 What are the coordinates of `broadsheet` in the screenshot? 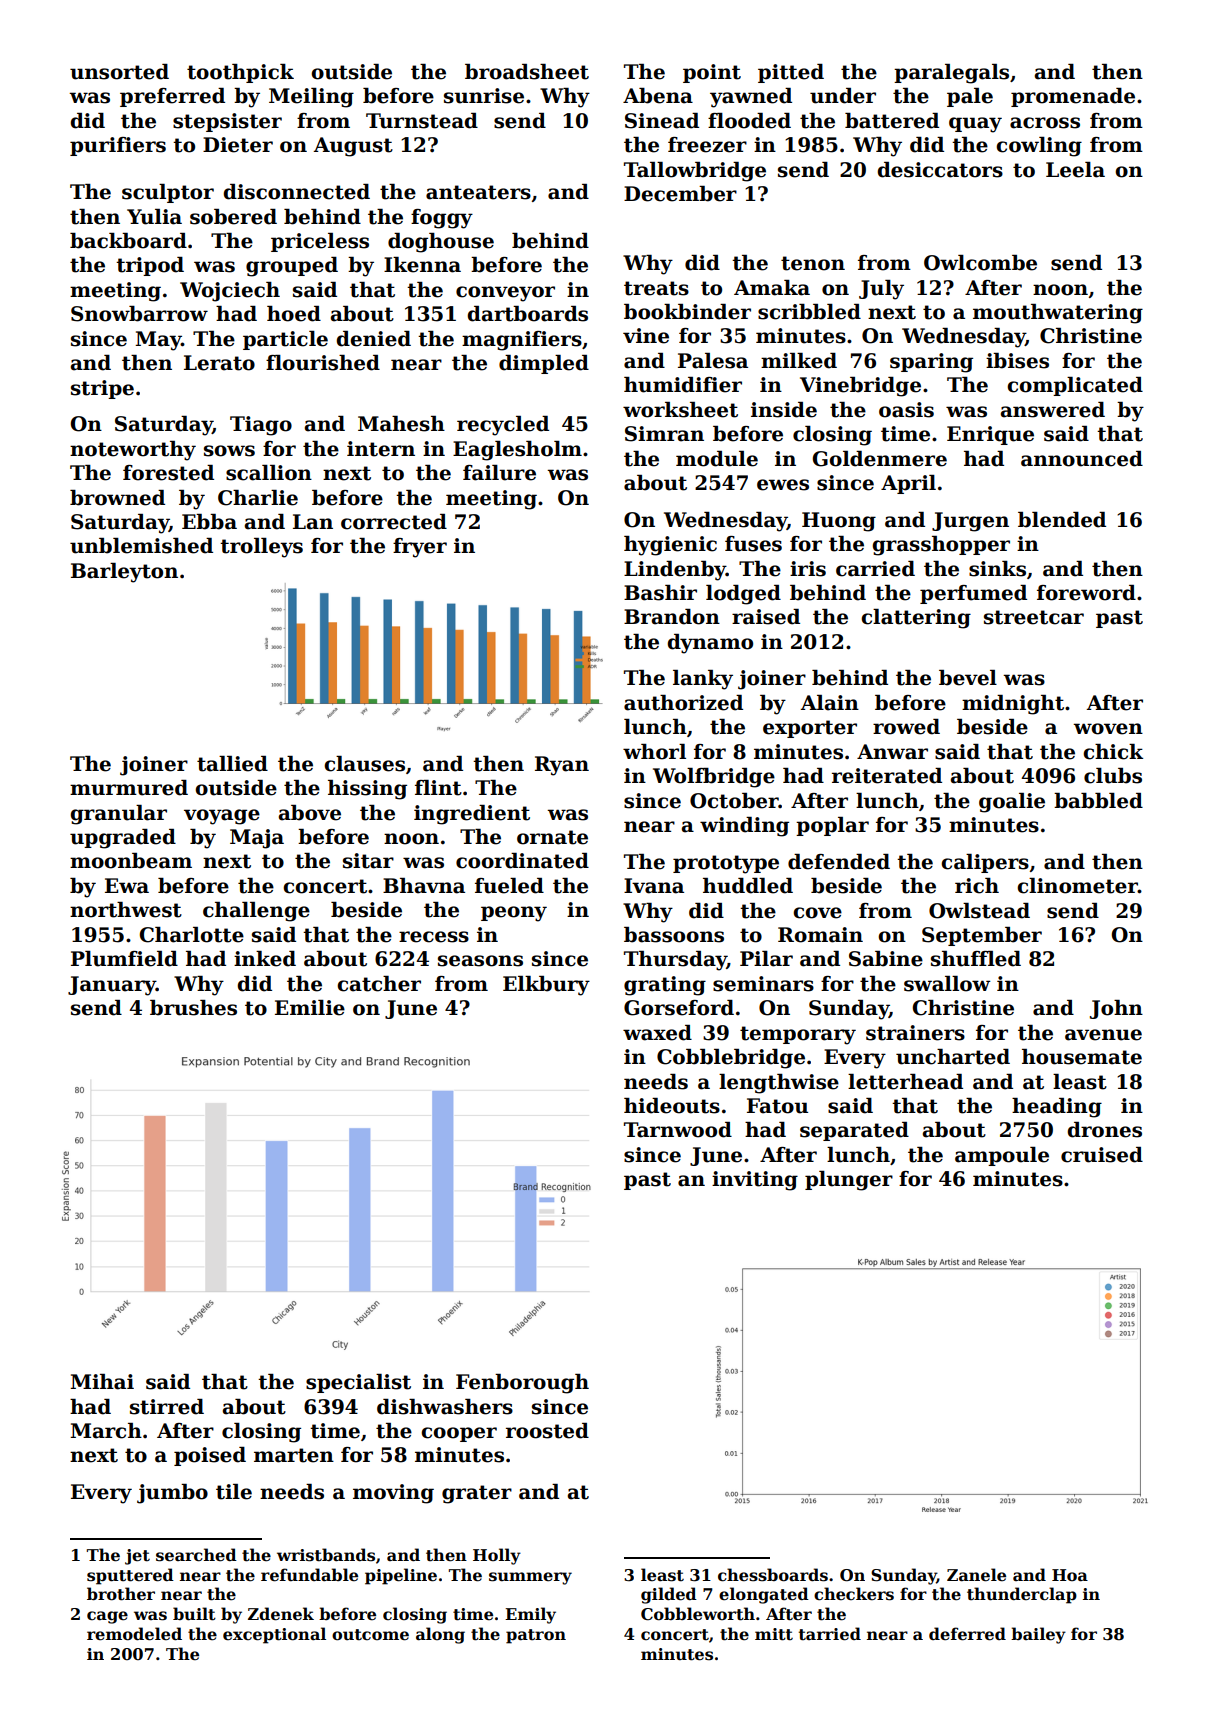 It's located at (527, 72).
